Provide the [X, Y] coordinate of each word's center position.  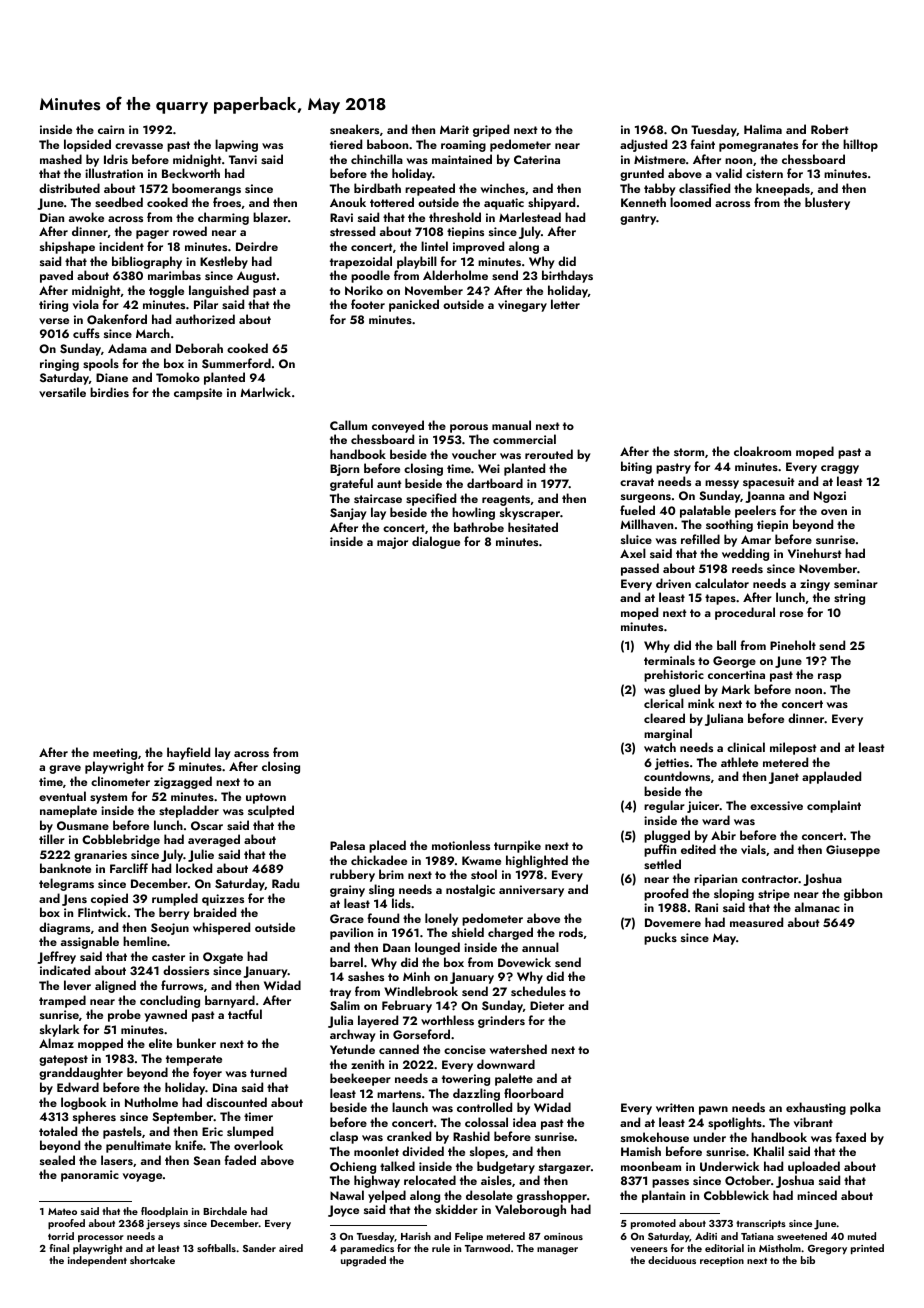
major [392, 543]
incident [121, 246]
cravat [637, 482]
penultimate [138, 1146]
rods [571, 932]
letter [565, 304]
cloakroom [762, 451]
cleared [664, 718]
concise [465, 1049]
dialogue [436, 542]
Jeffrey [56, 957]
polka [865, 1108]
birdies [109, 392]
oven [834, 512]
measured [756, 922]
